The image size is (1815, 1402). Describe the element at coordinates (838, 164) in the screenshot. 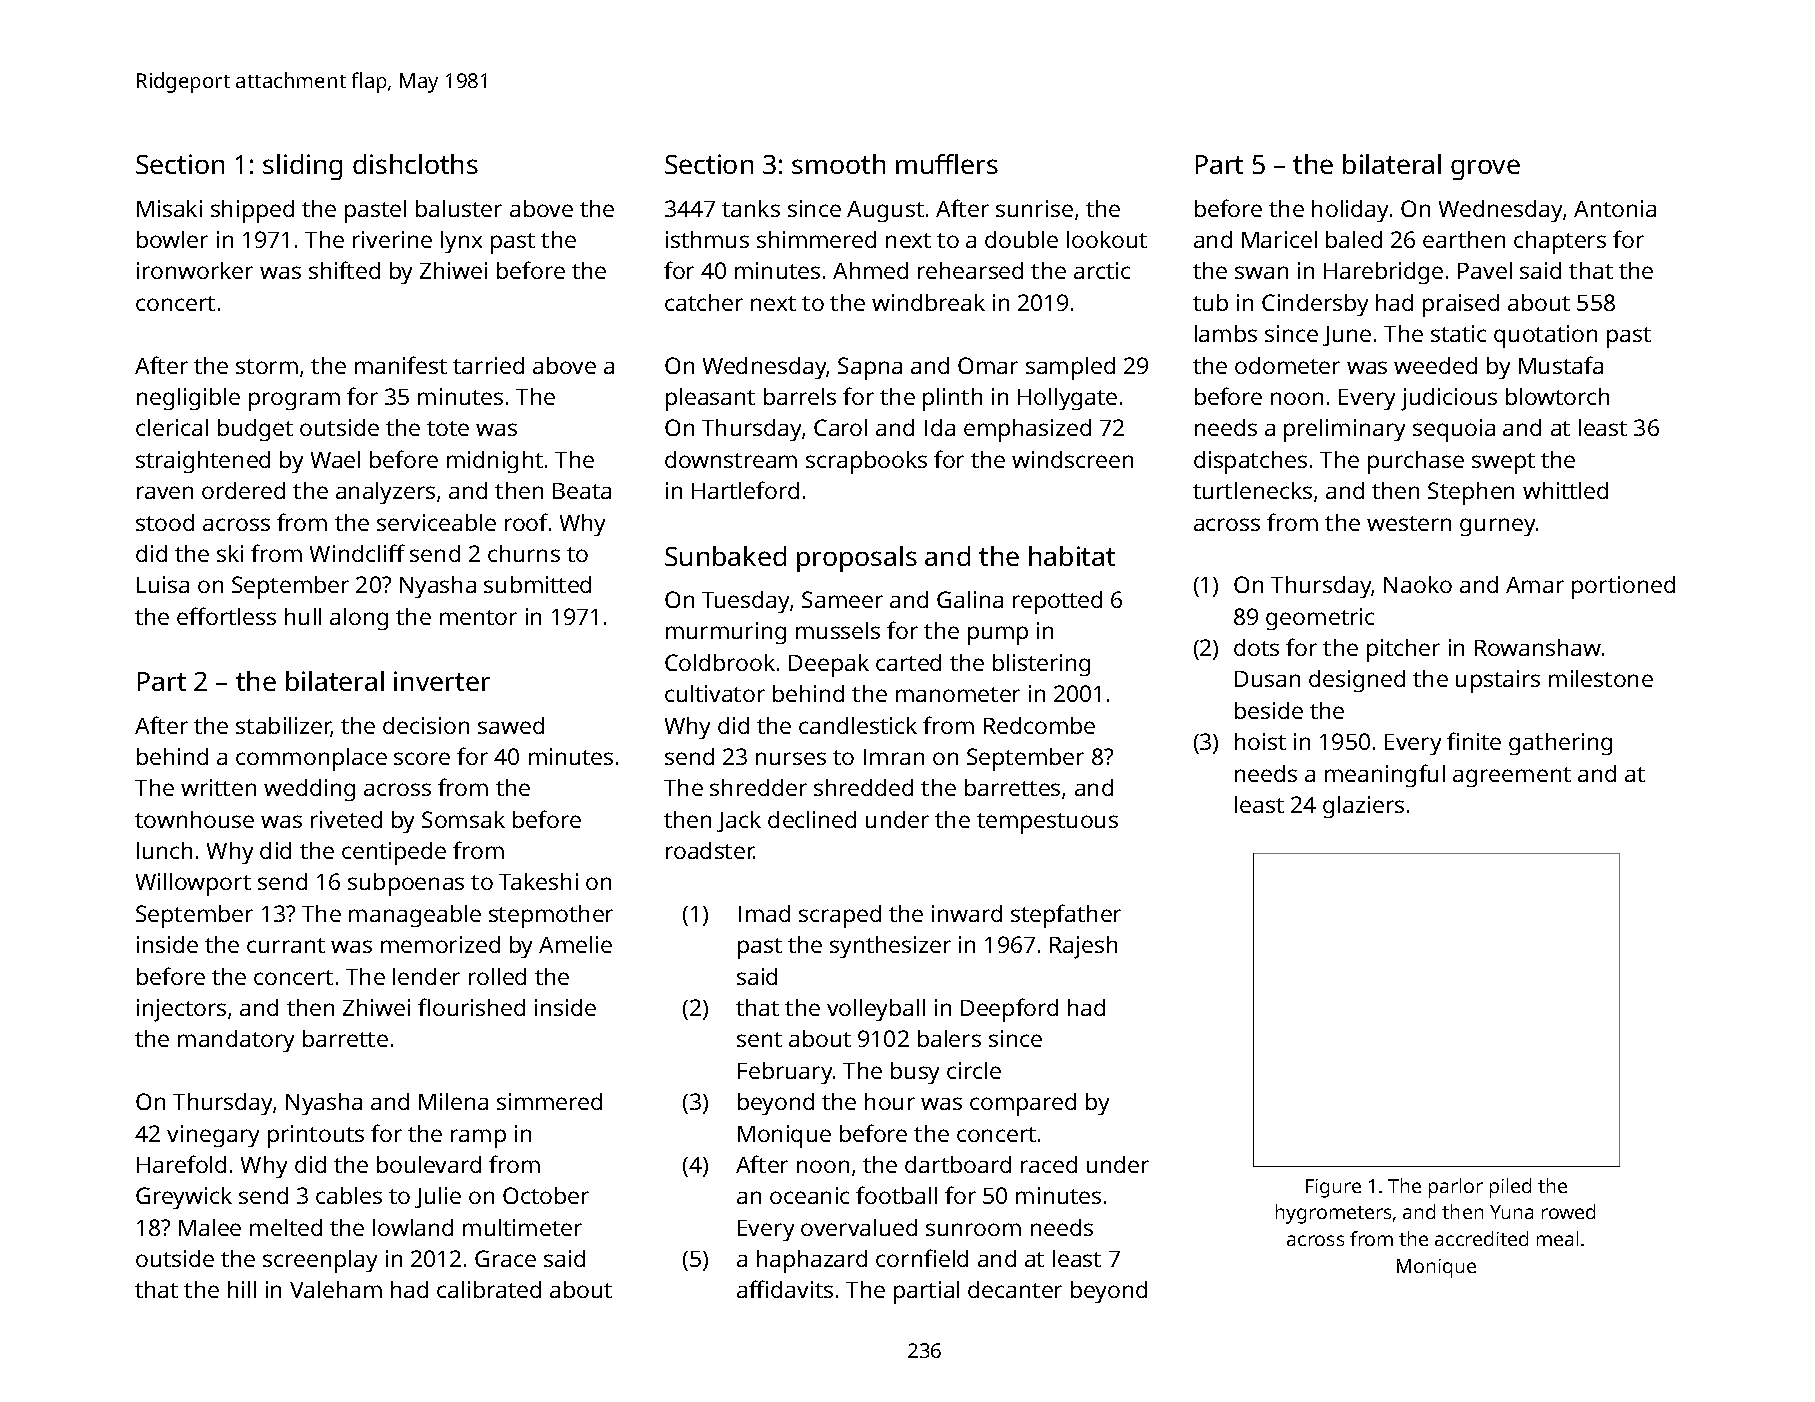

I see `smooth` at that location.
